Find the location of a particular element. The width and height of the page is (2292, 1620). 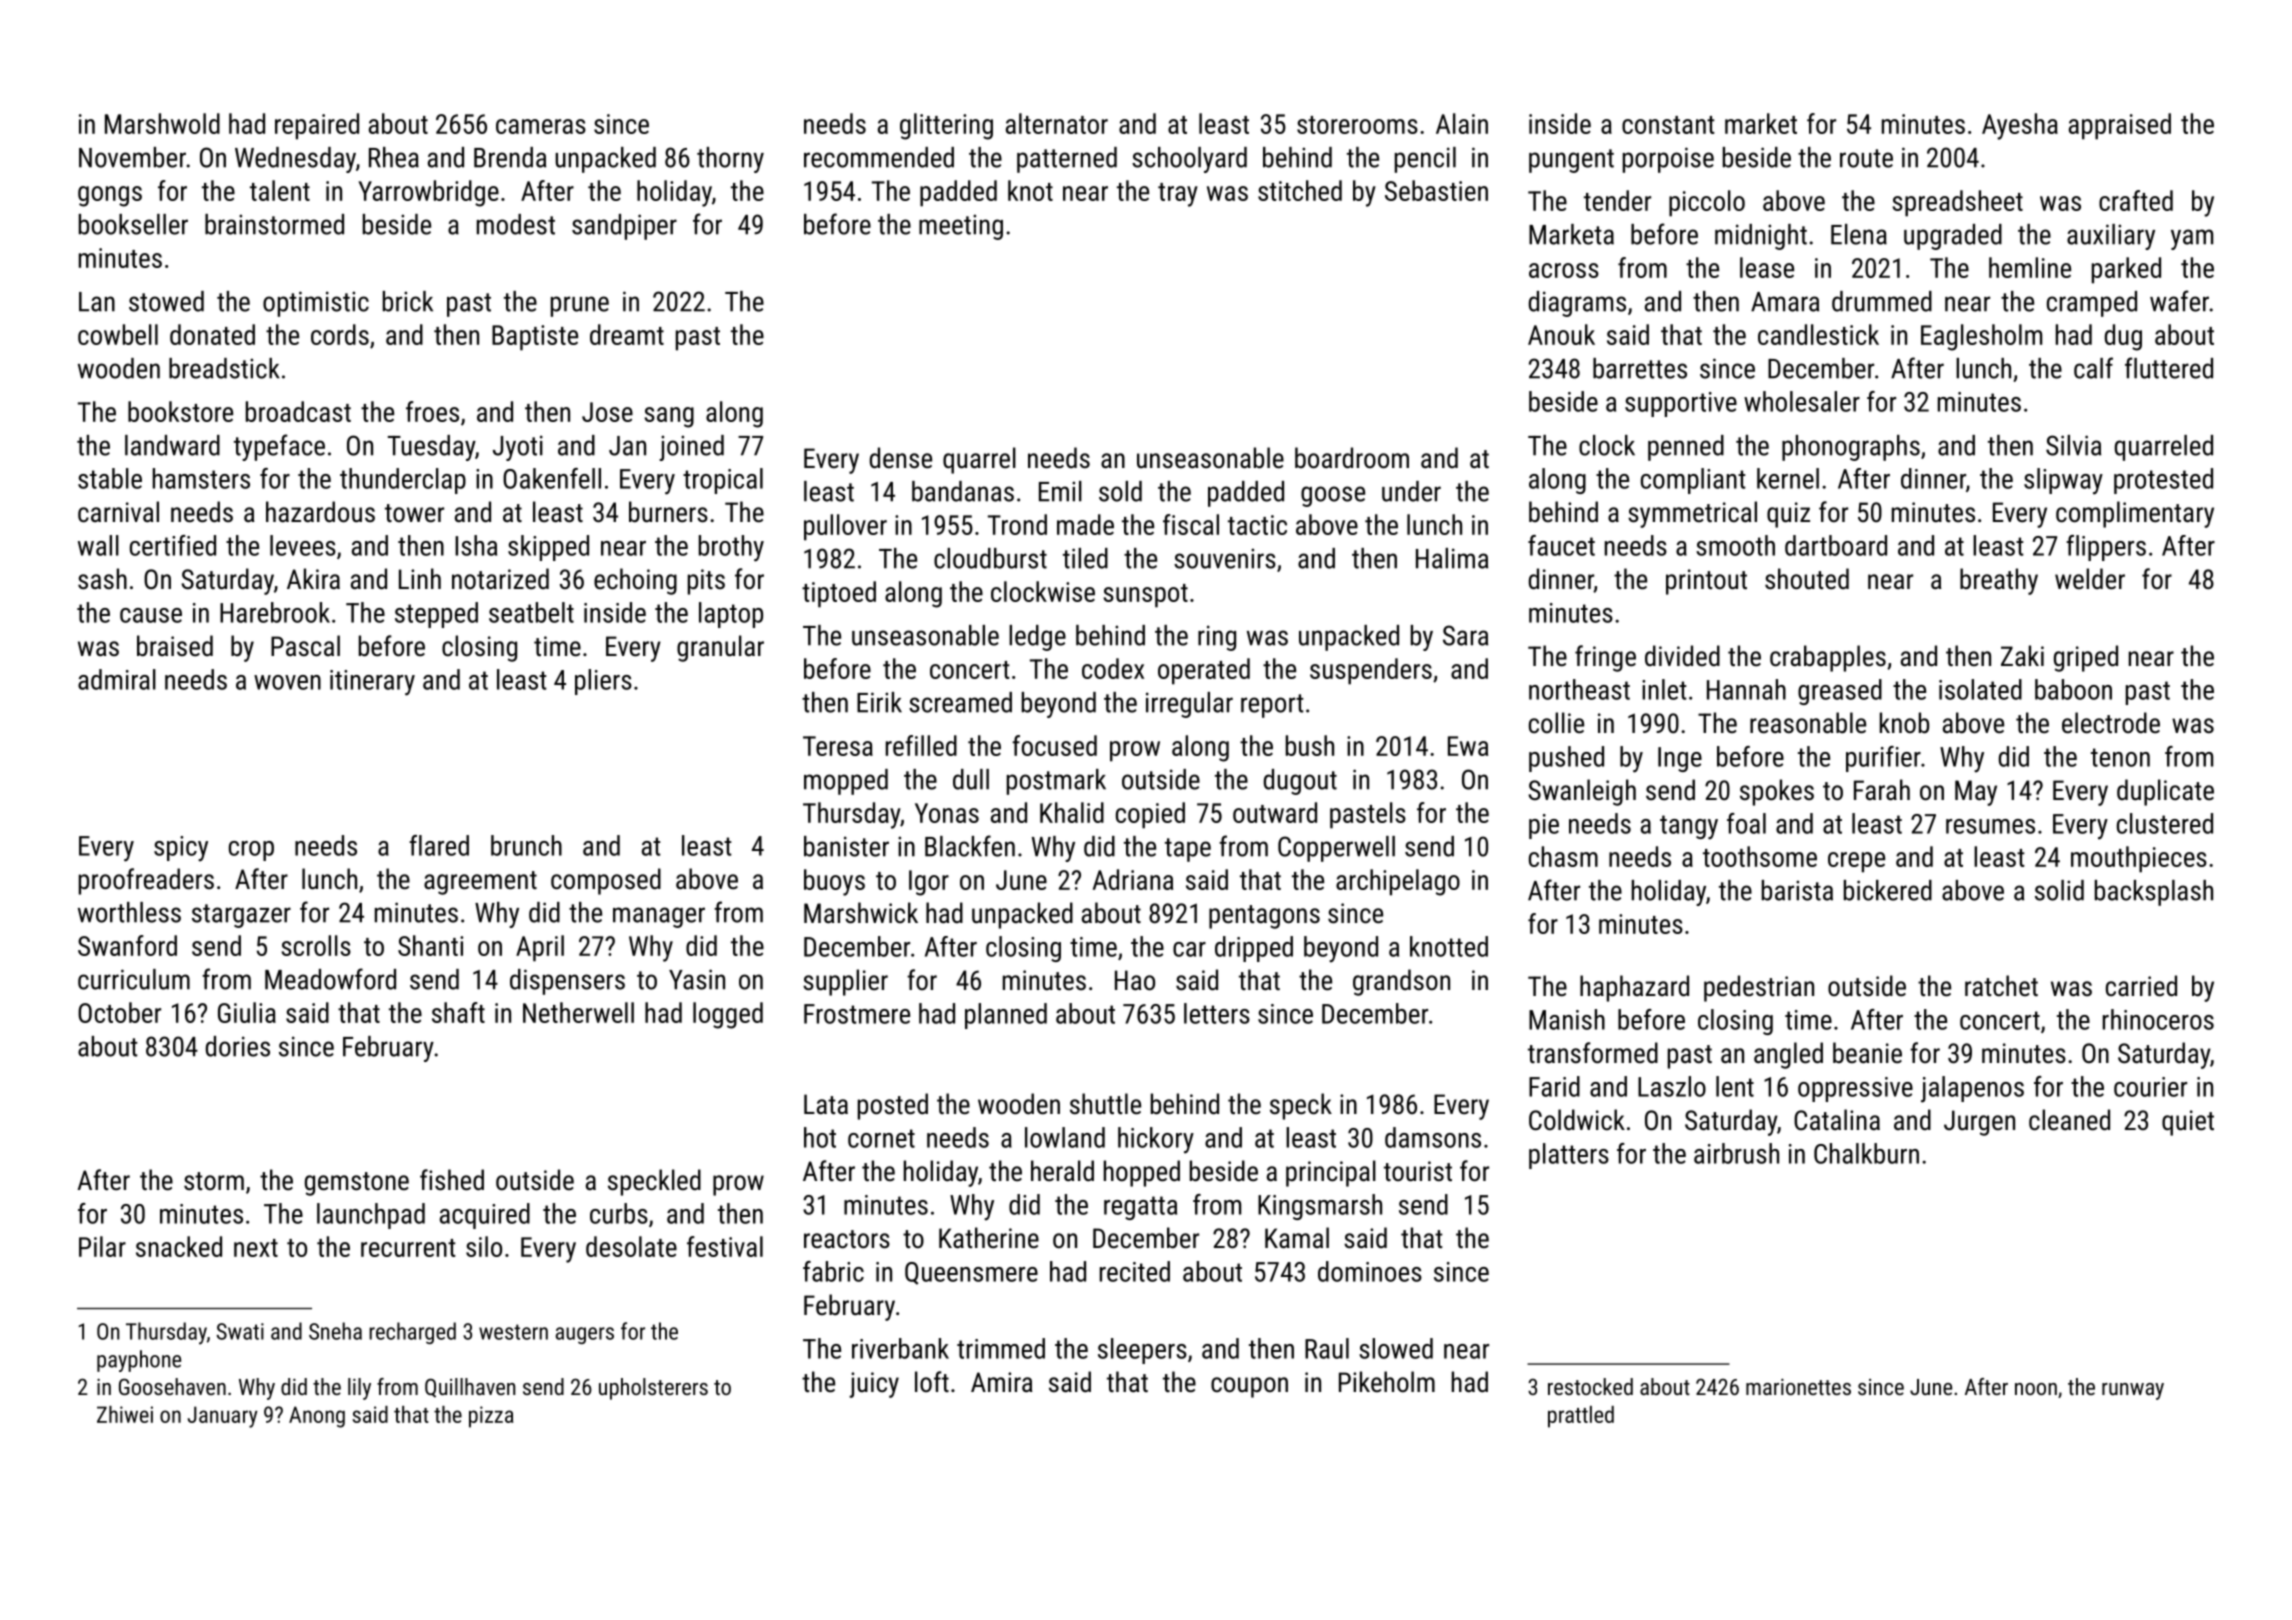

braised is located at coordinates (175, 646).
